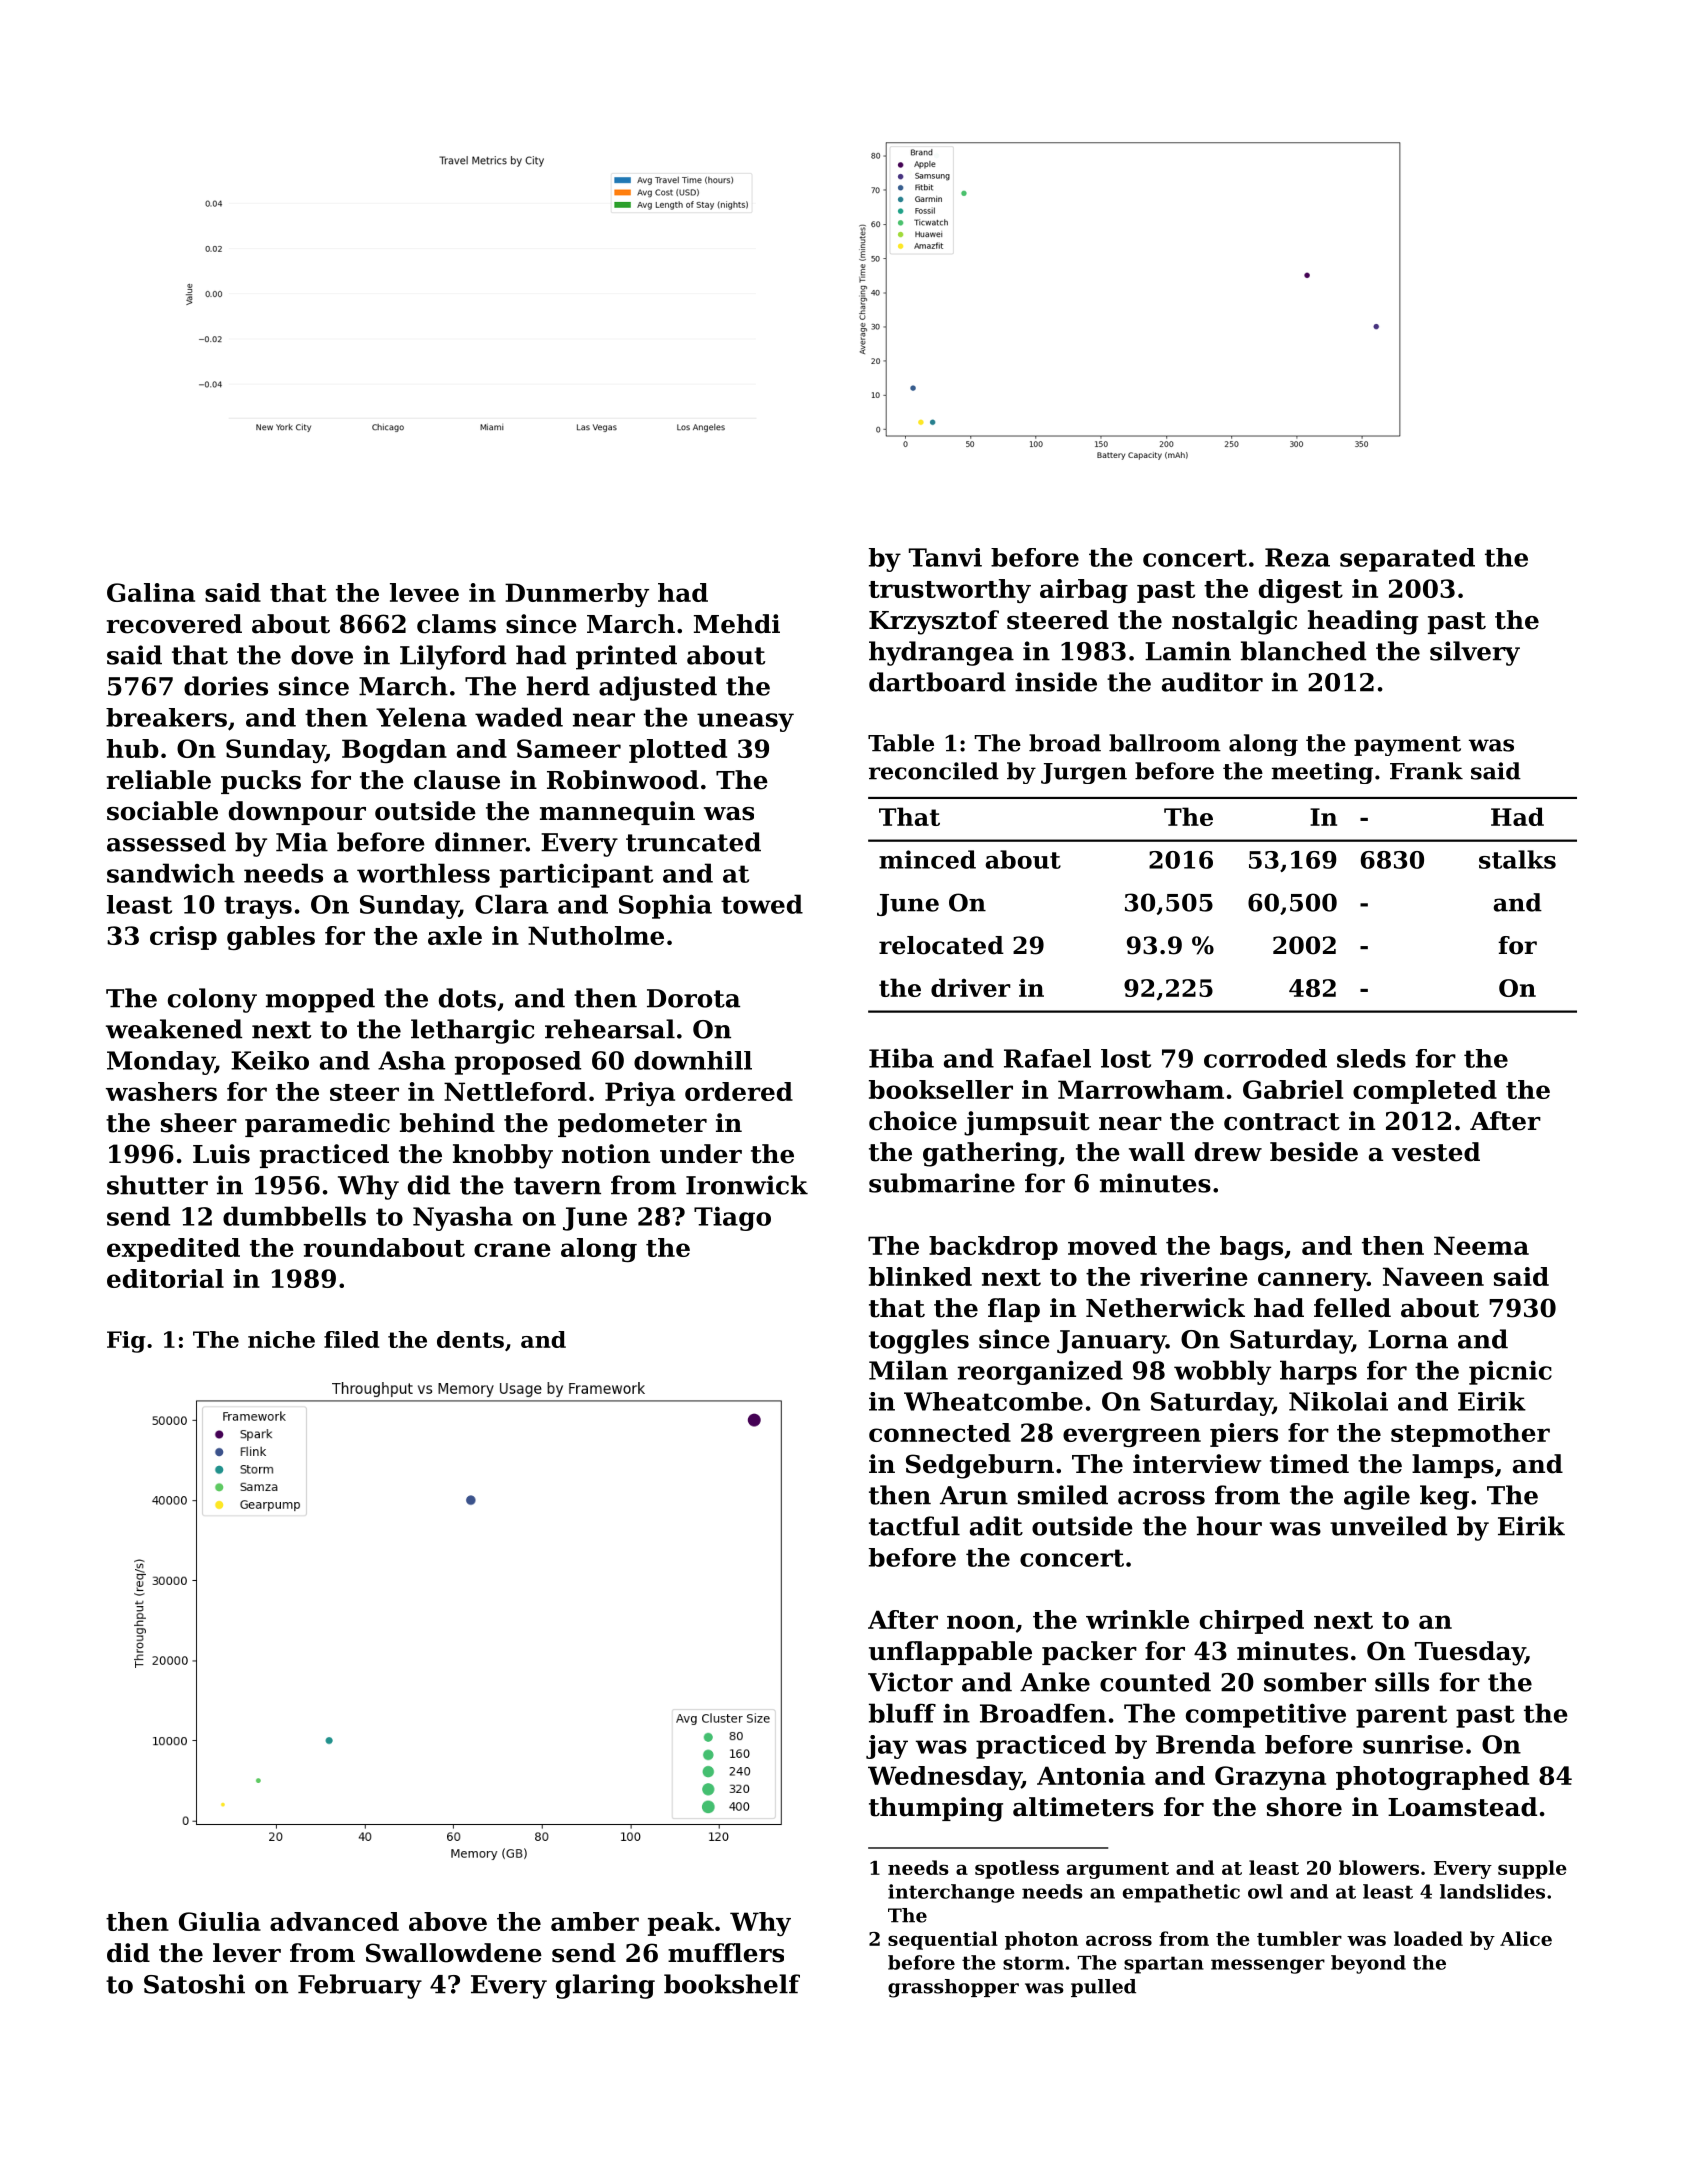  Describe the element at coordinates (940, 1432) in the image. I see `connected` at that location.
